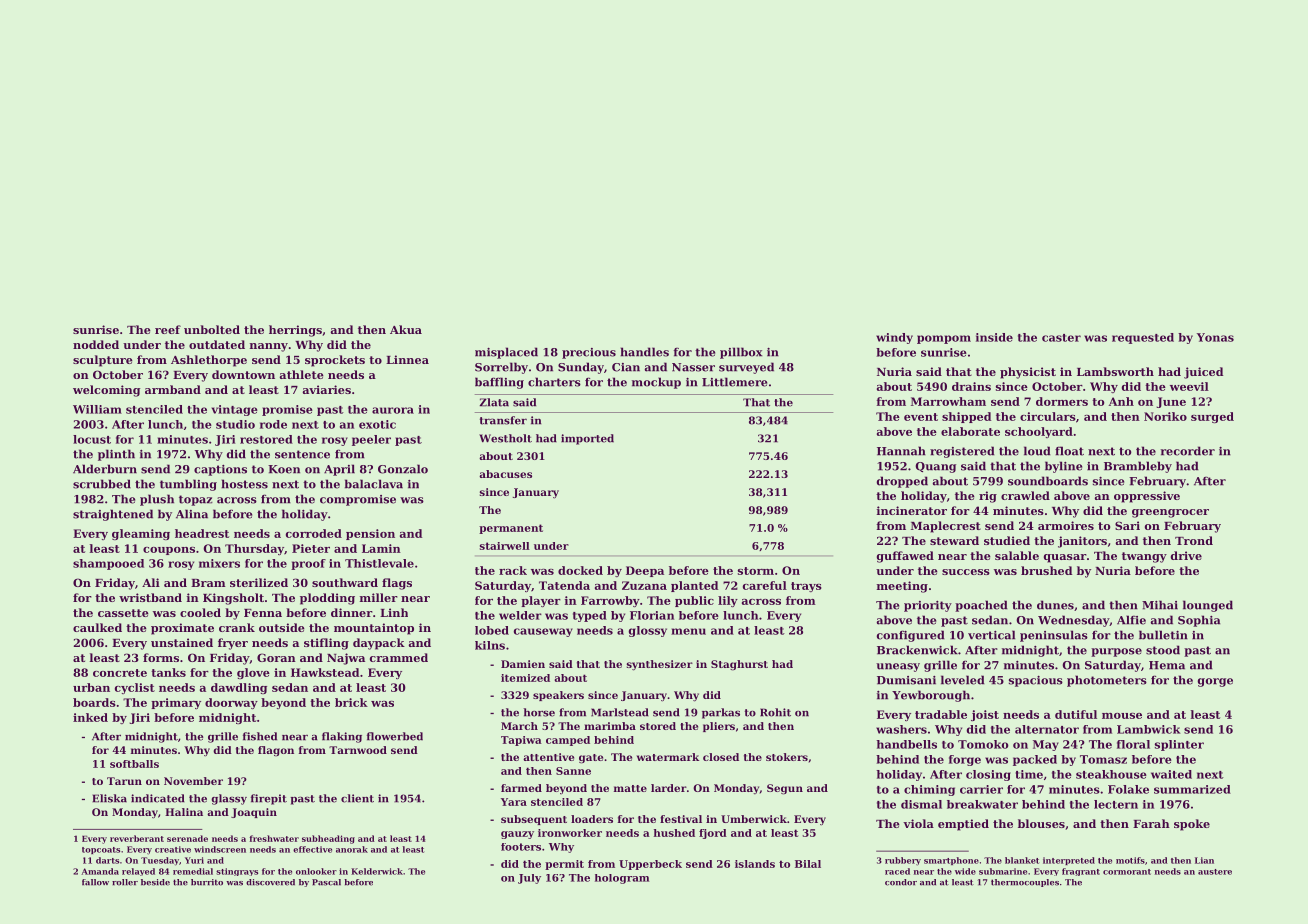  I want to click on synthesizer, so click(660, 665).
